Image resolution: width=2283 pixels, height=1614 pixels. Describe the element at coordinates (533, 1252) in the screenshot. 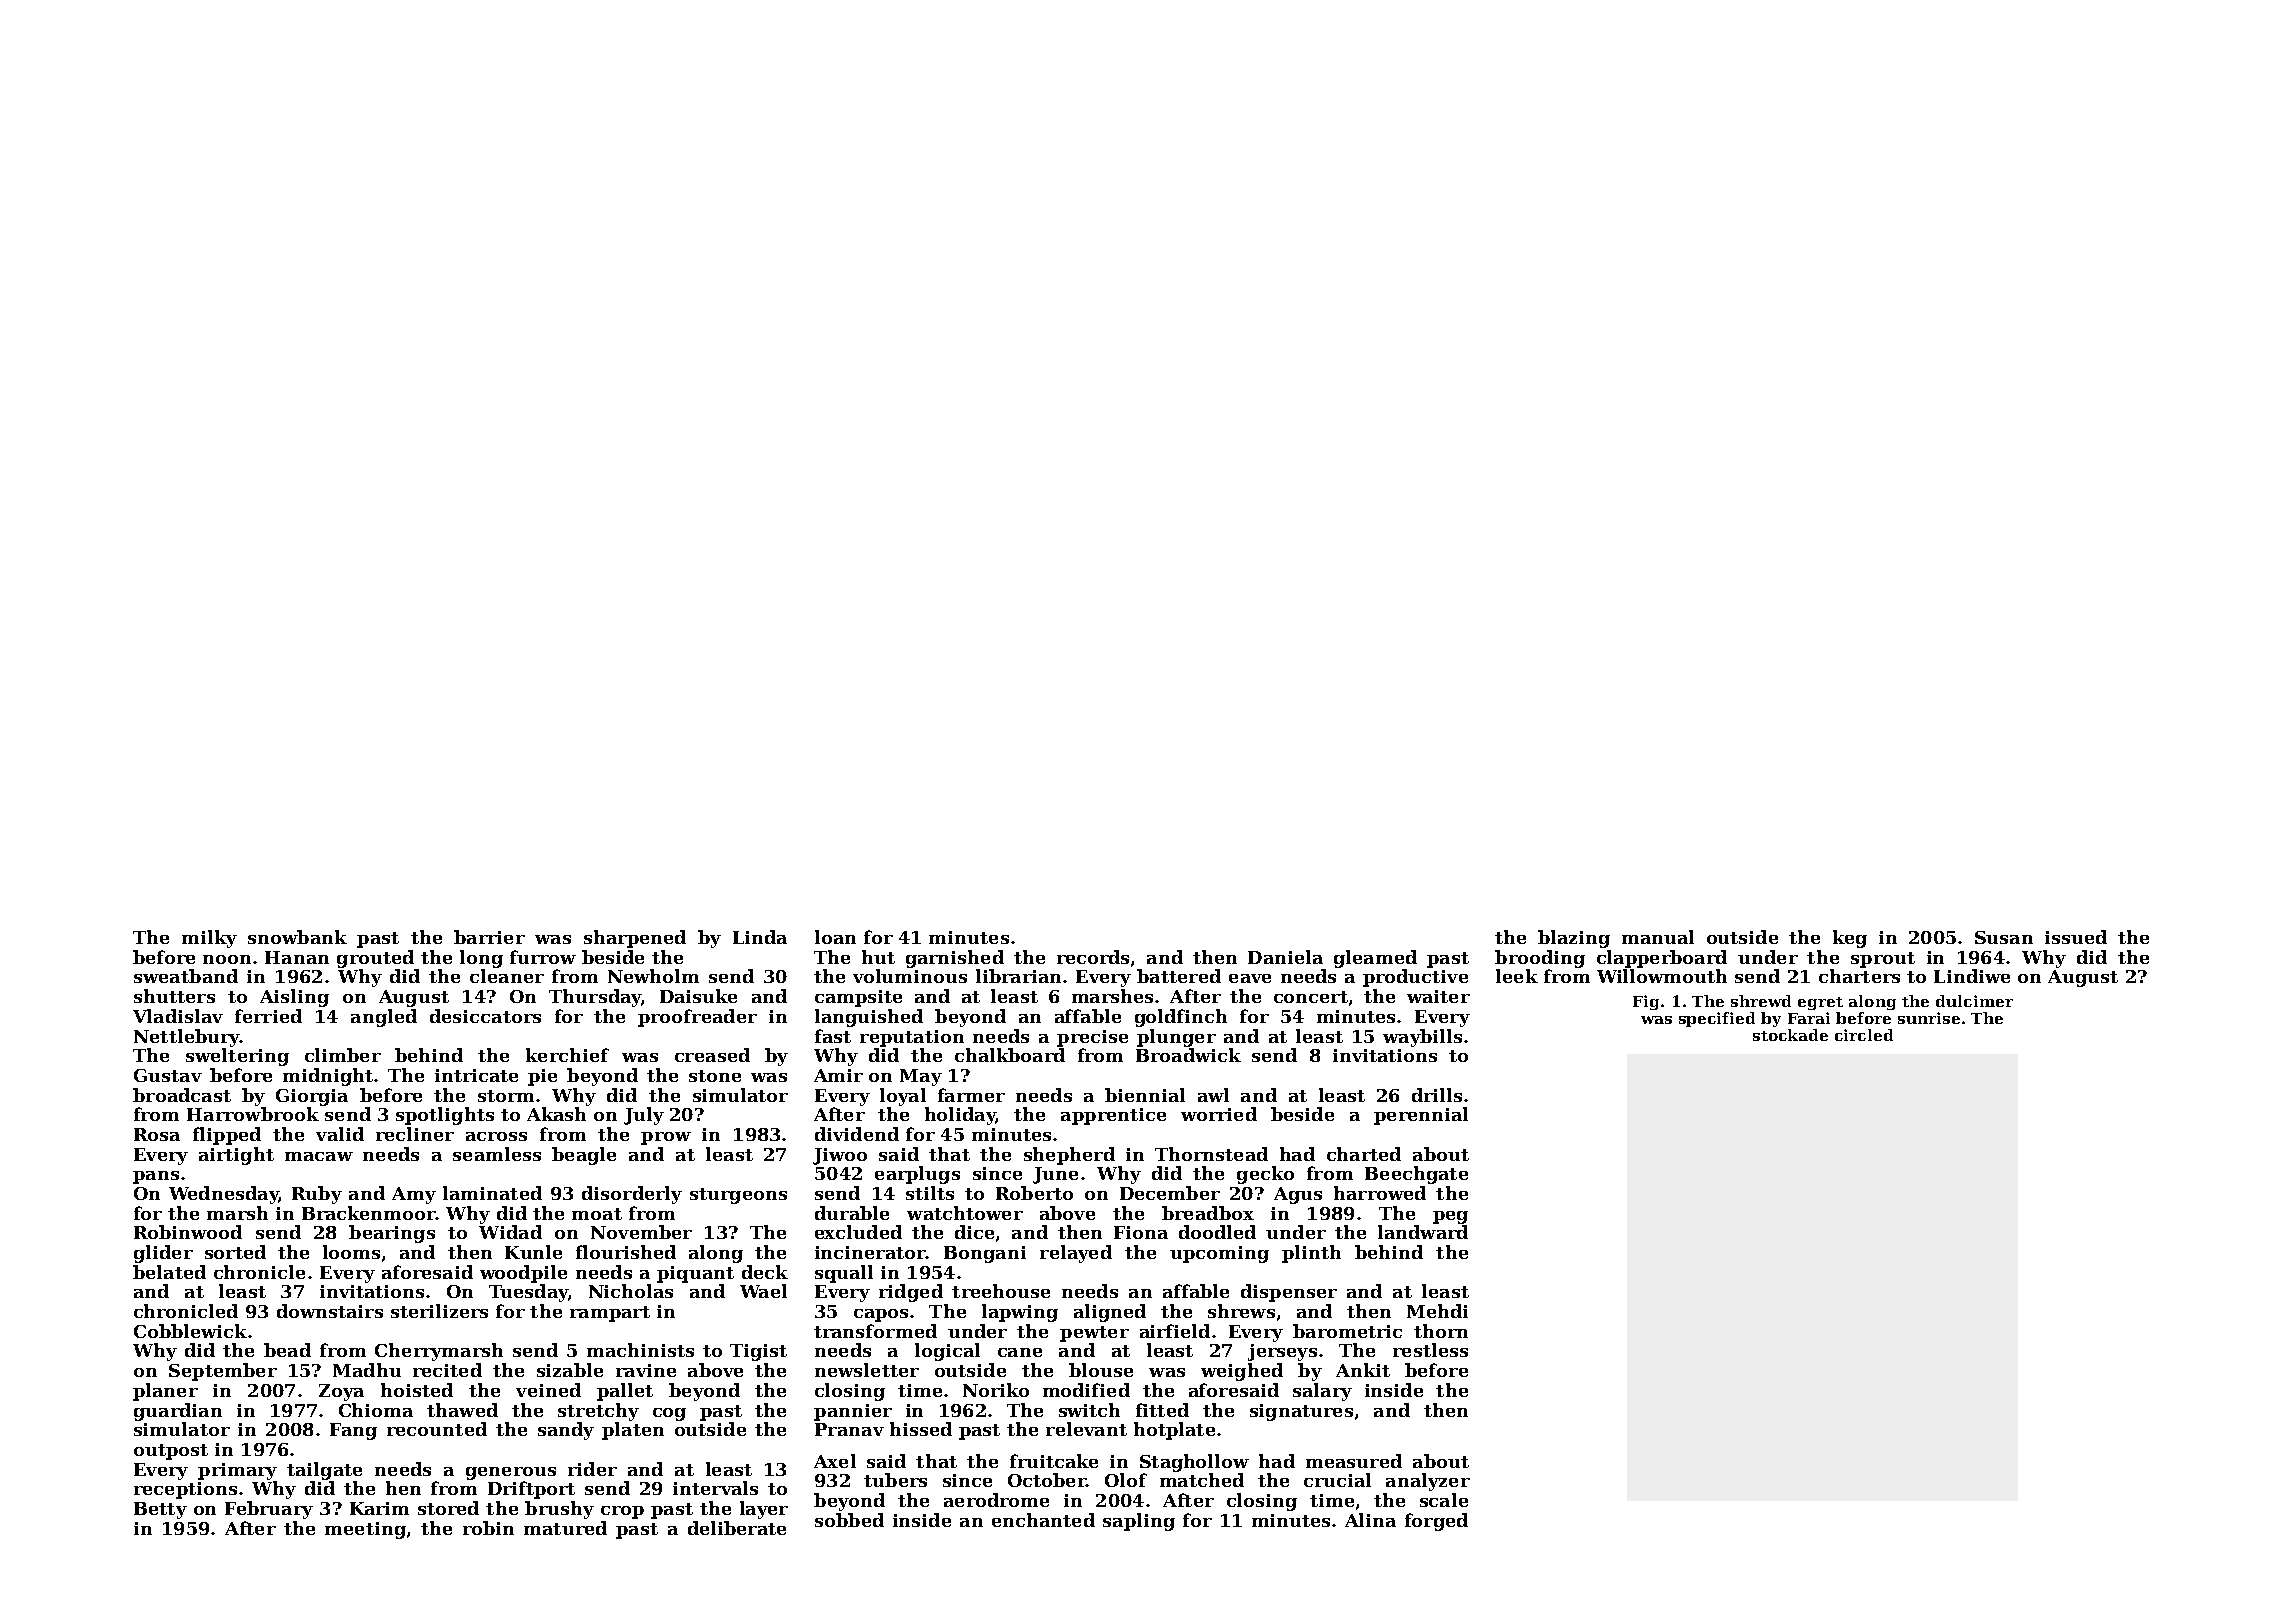

I see `Kunle` at that location.
